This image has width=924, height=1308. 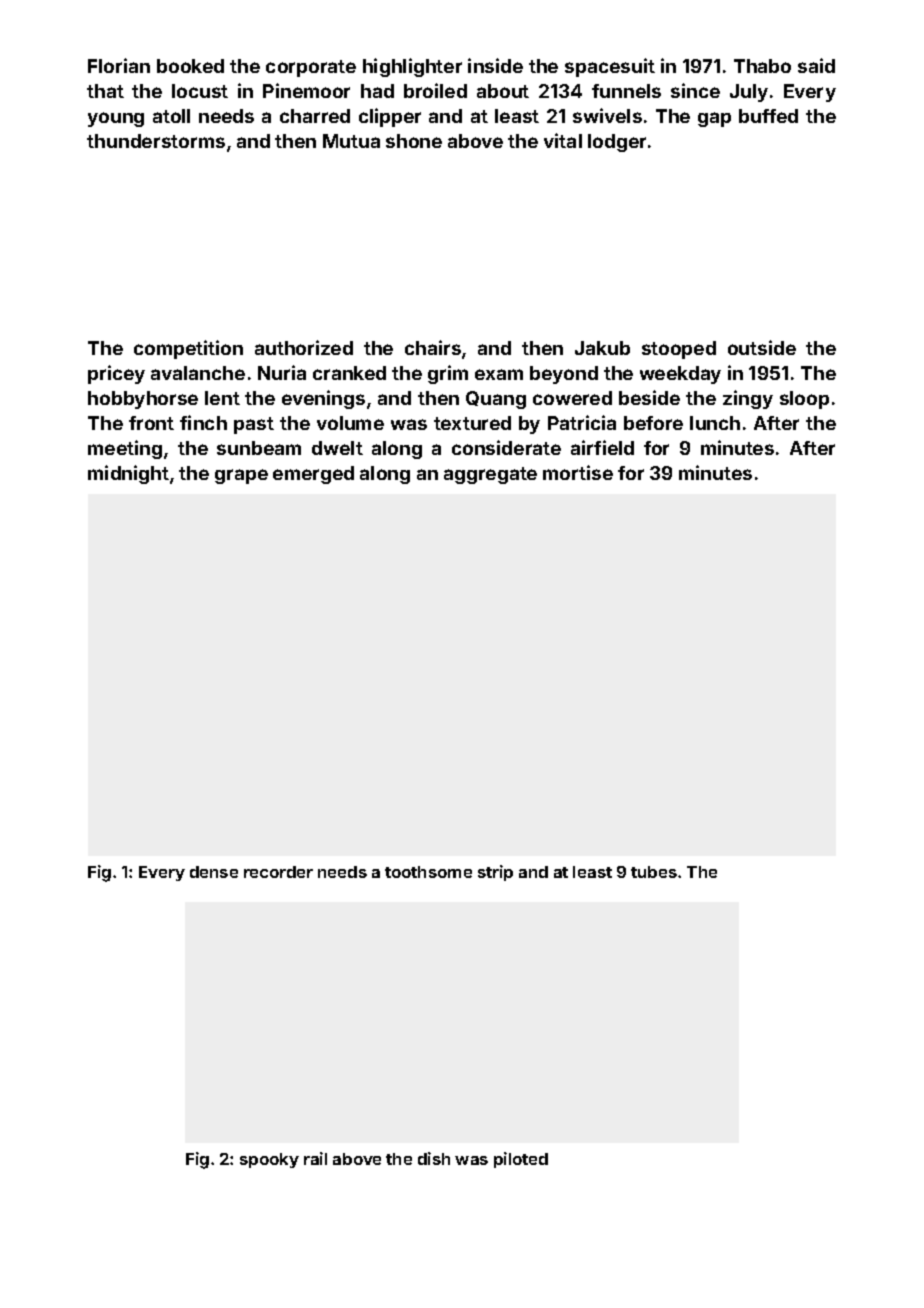 I want to click on spooky, so click(x=269, y=1160).
